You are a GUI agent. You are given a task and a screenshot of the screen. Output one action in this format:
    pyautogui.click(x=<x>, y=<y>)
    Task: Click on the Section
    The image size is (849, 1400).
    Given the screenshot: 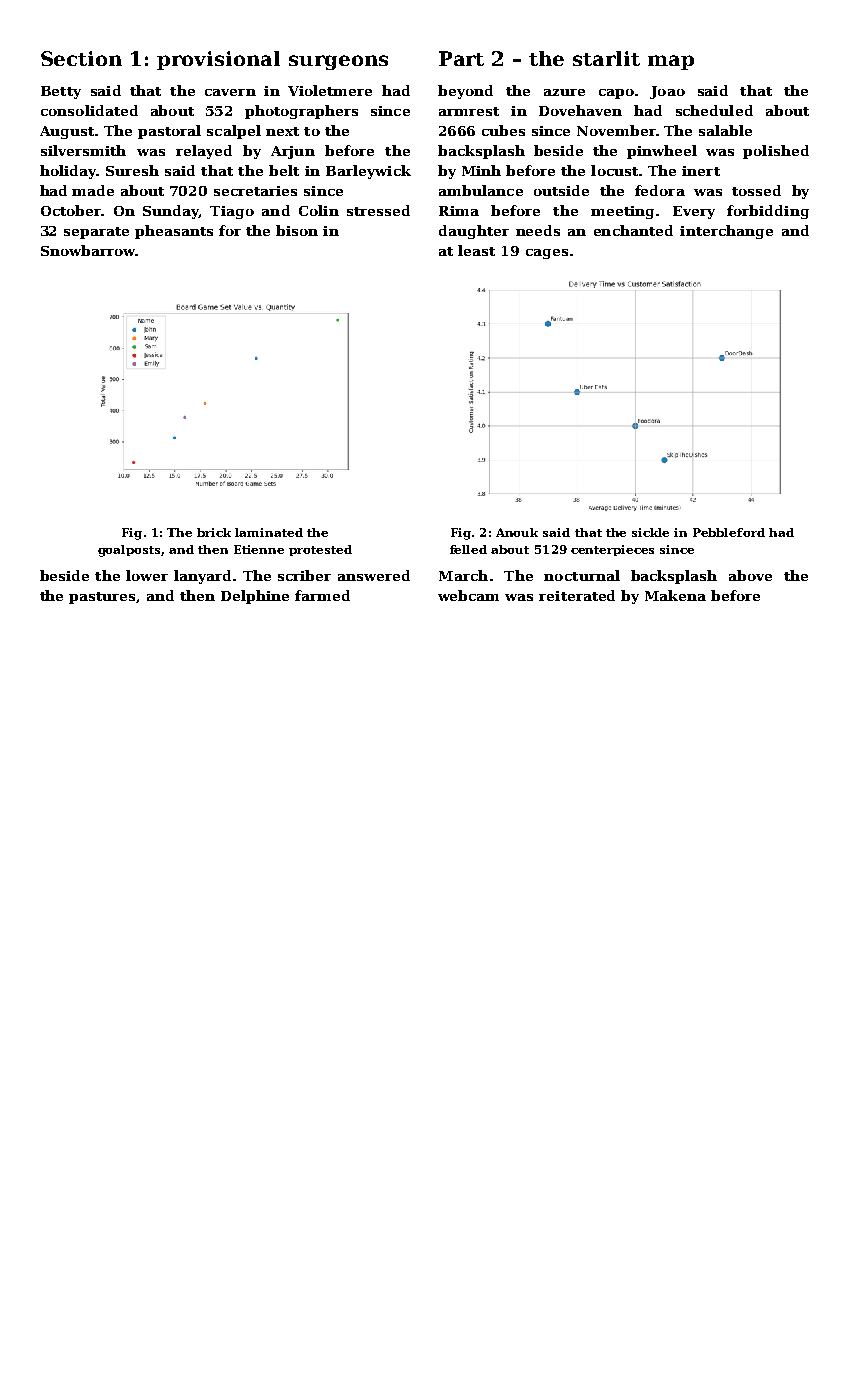 What is the action you would take?
    pyautogui.click(x=81, y=58)
